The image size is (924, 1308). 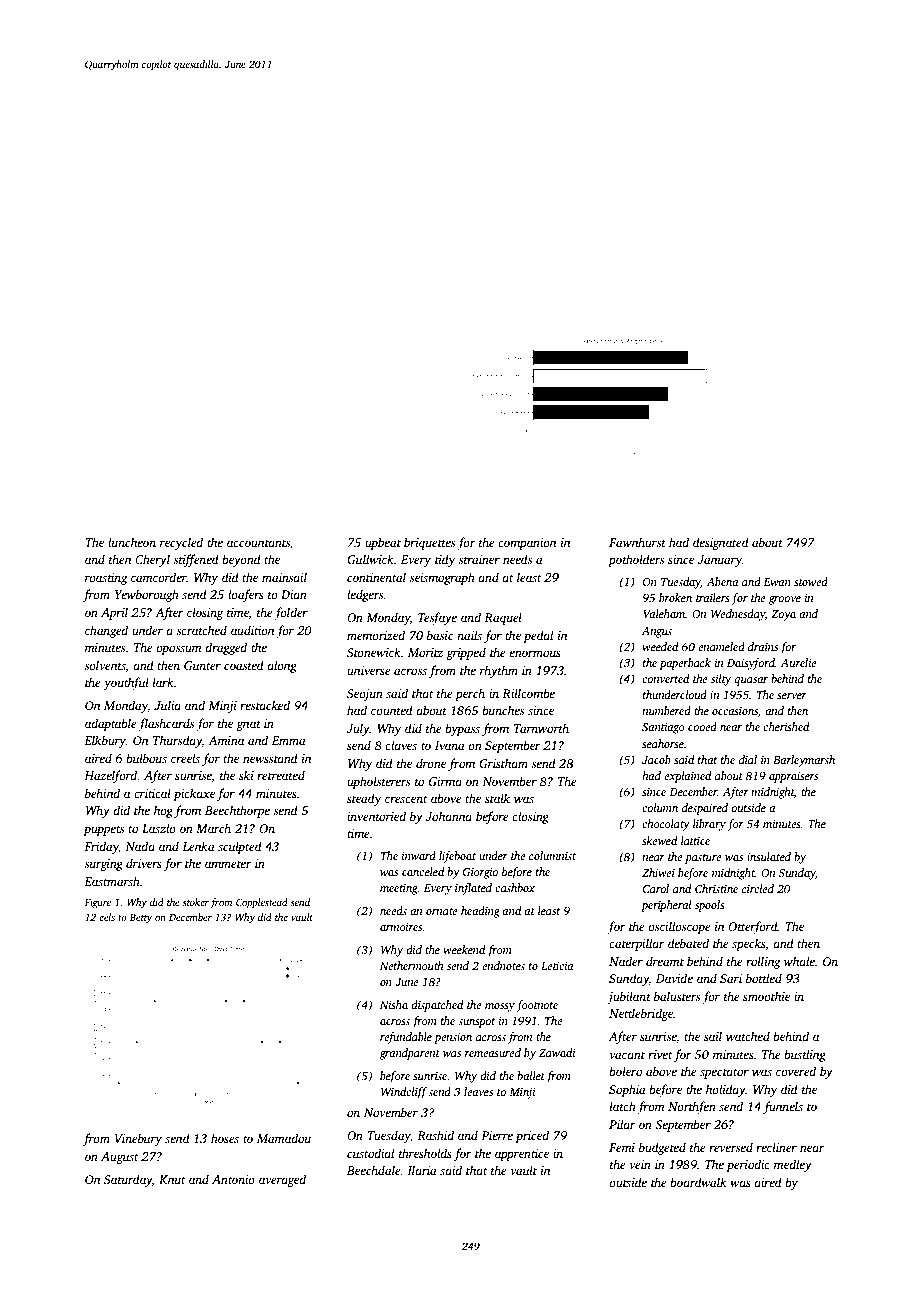 I want to click on Fawnhurst, so click(x=637, y=542).
